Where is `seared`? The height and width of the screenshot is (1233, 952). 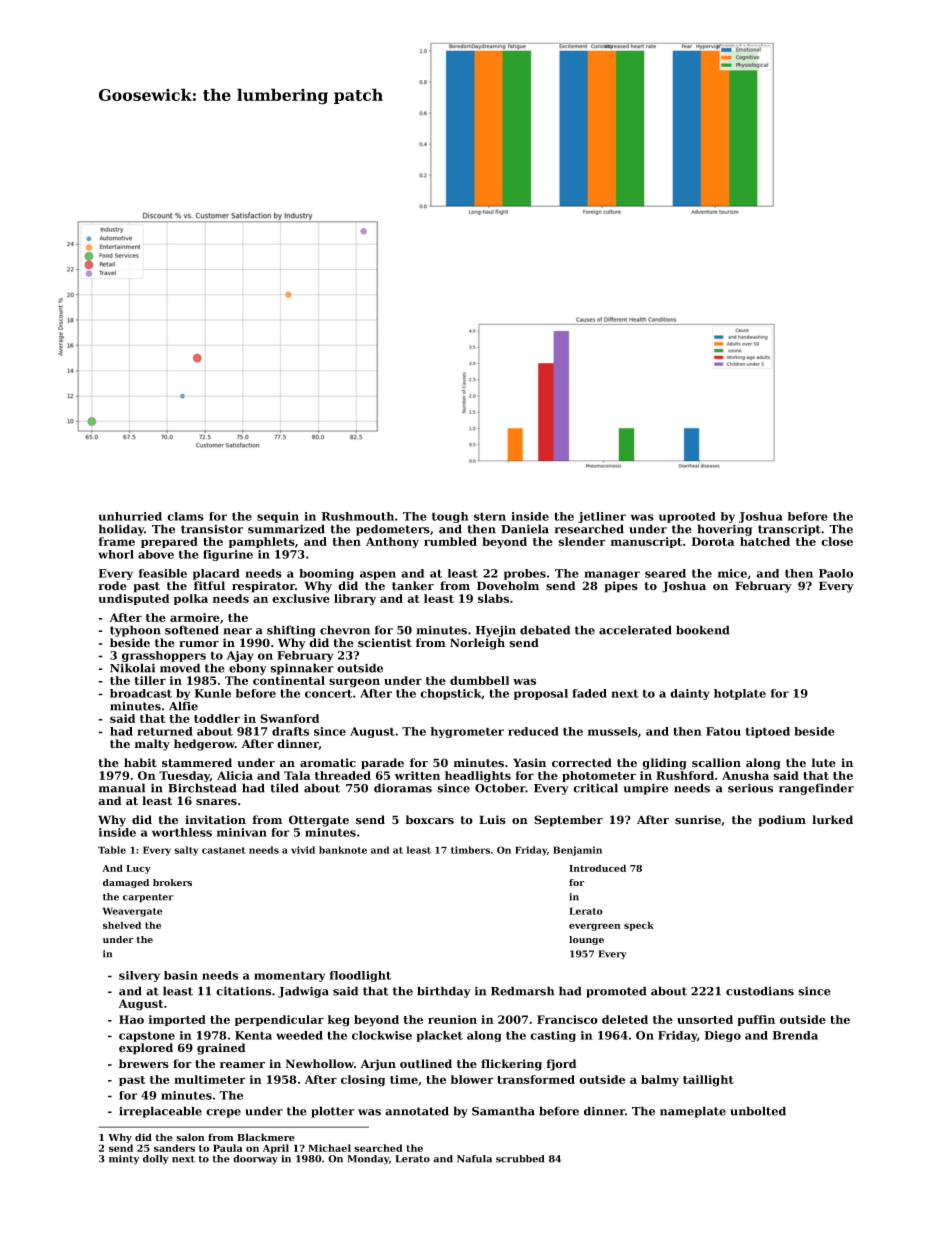 seared is located at coordinates (665, 573).
